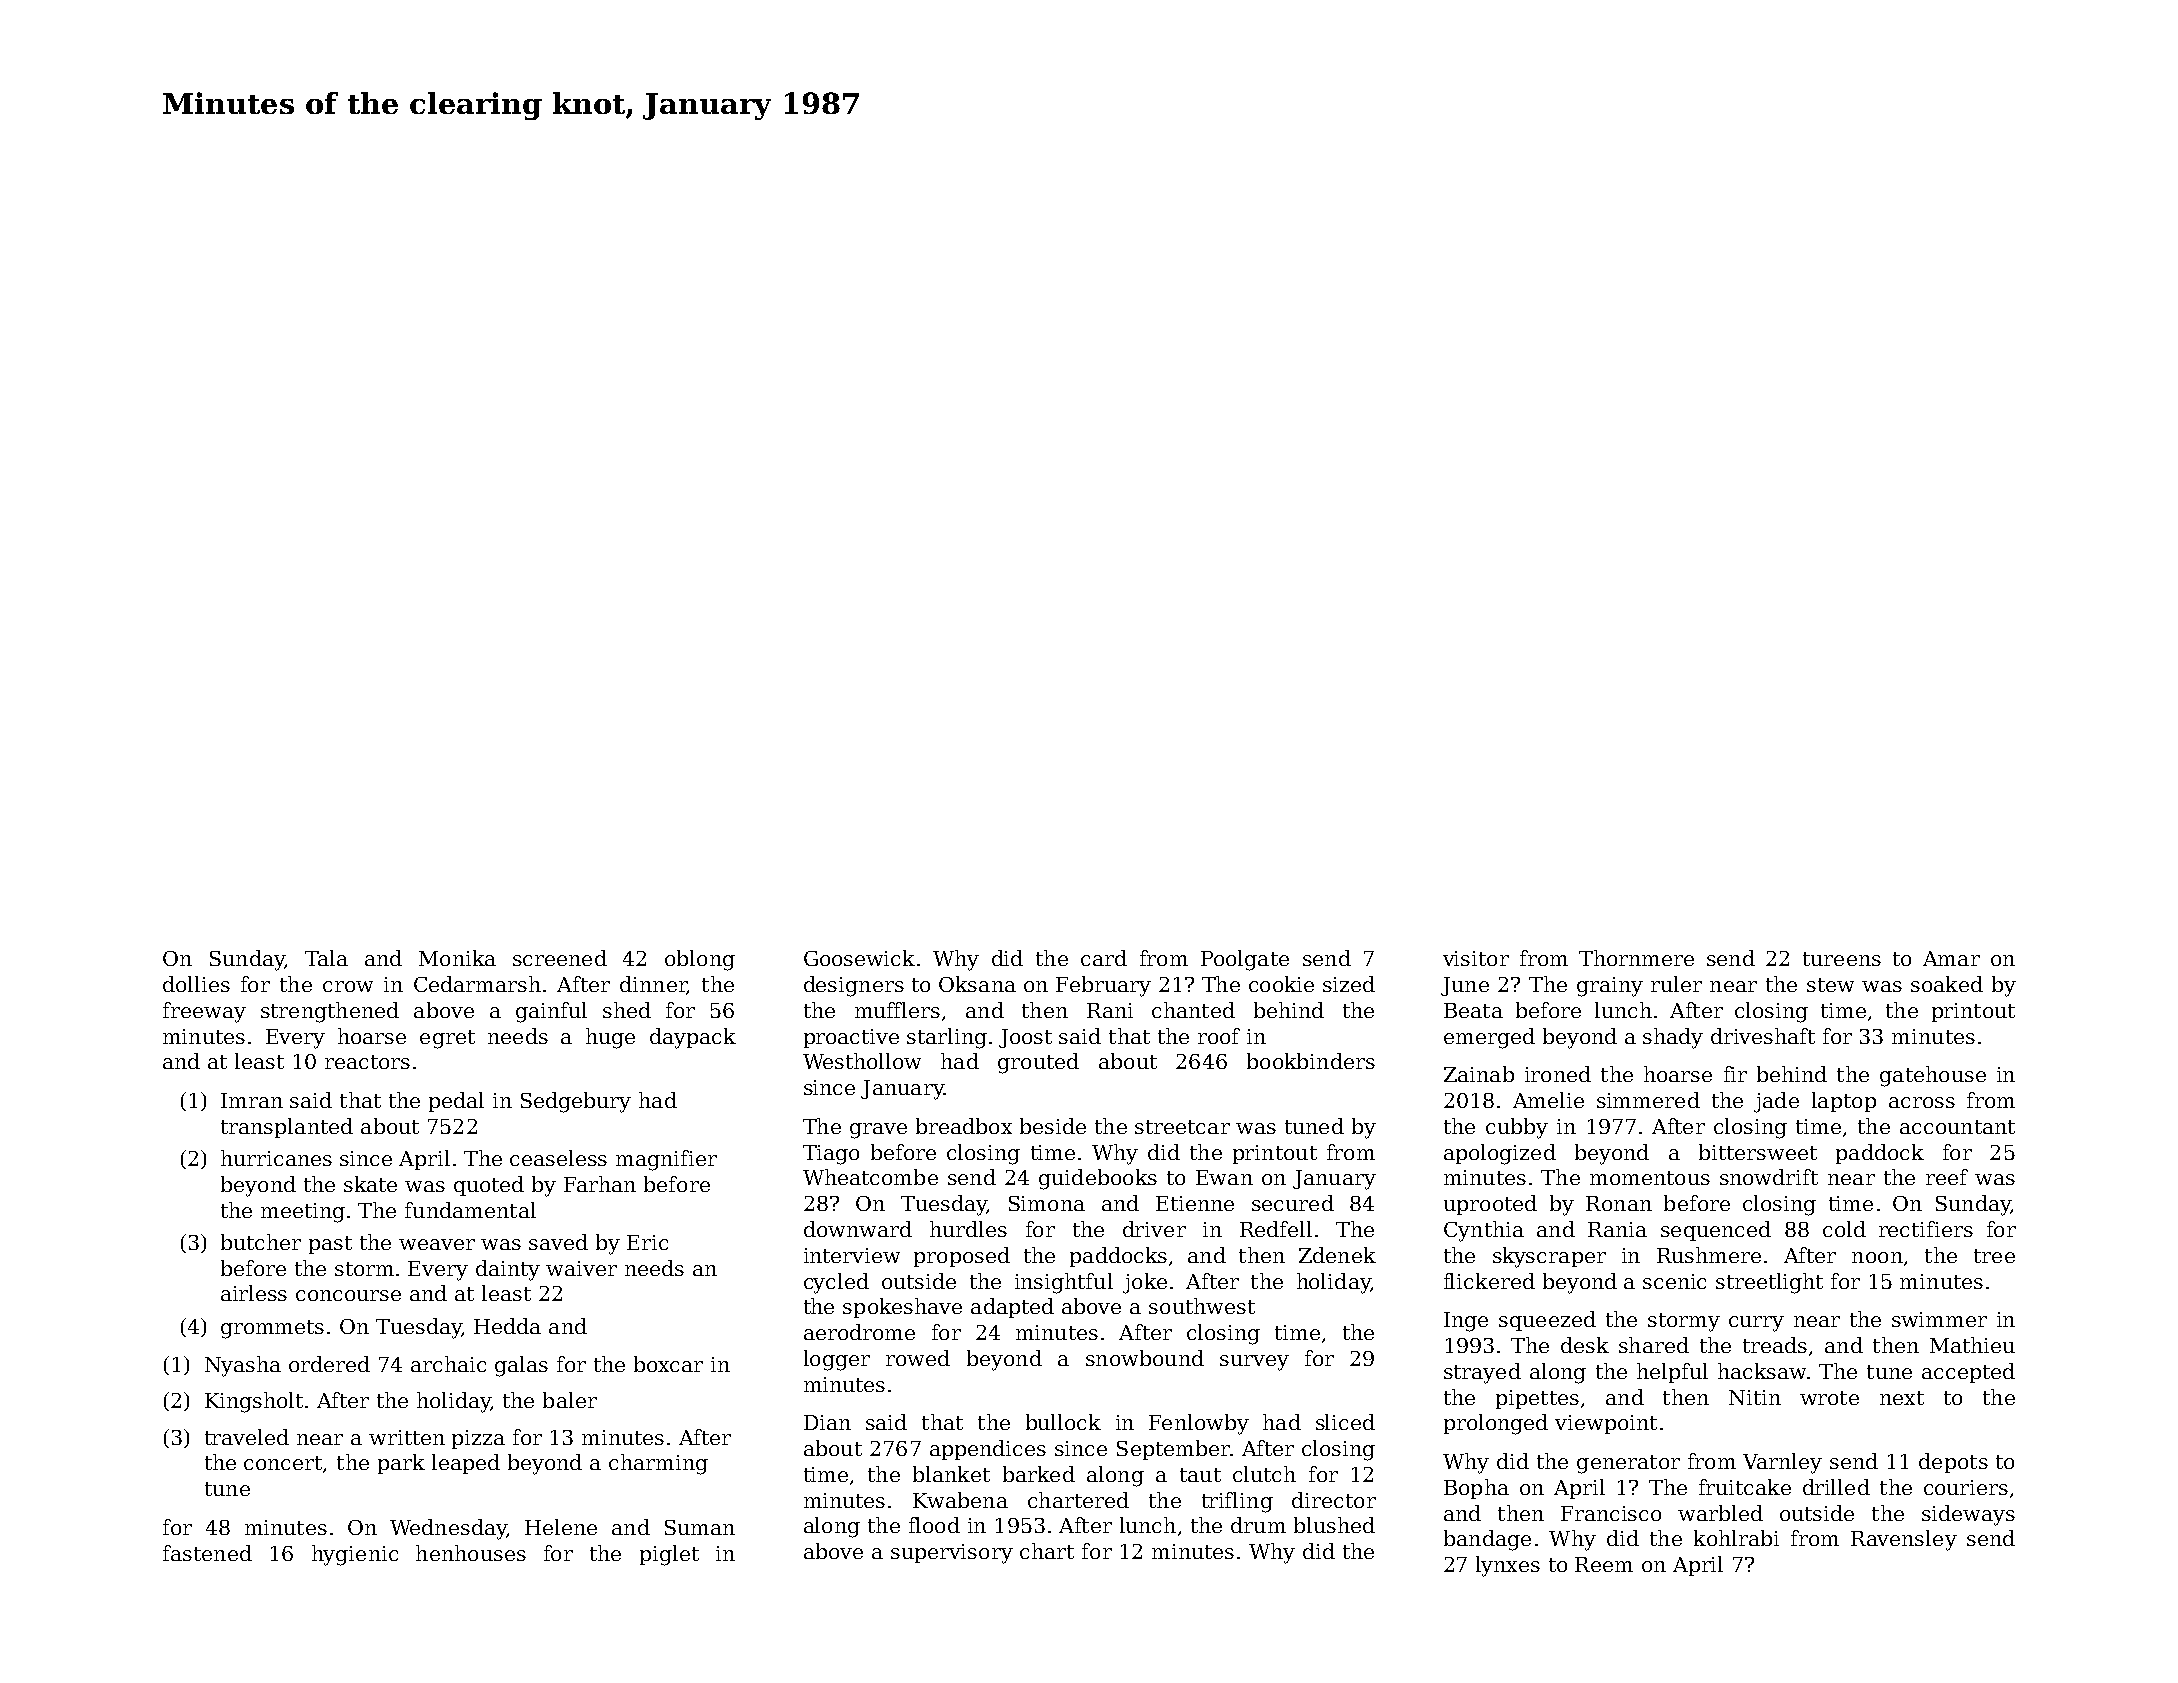 The image size is (2178, 1683). Describe the element at coordinates (1947, 1177) in the screenshot. I see `reef` at that location.
